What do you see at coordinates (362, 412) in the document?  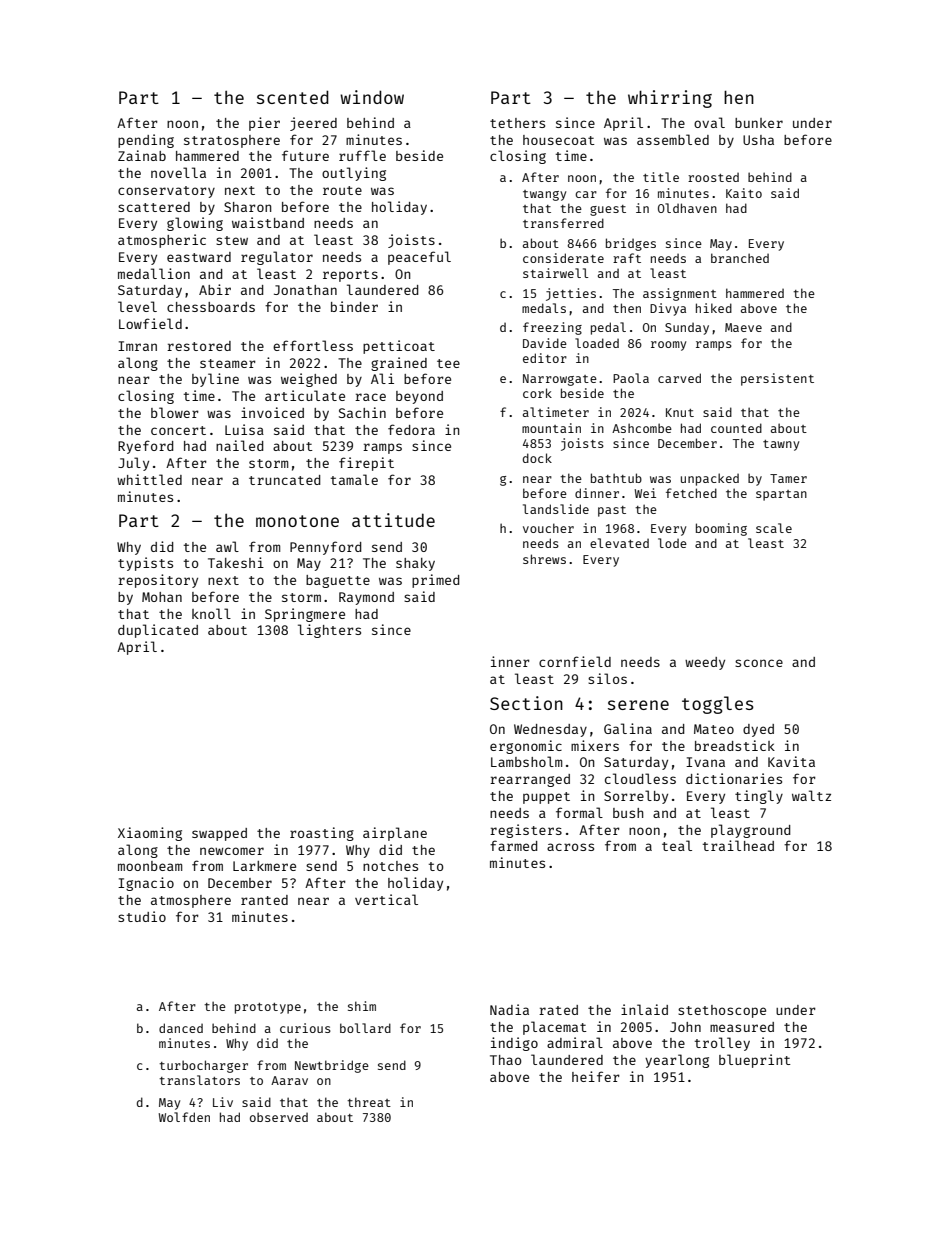 I see `Sachin` at bounding box center [362, 412].
